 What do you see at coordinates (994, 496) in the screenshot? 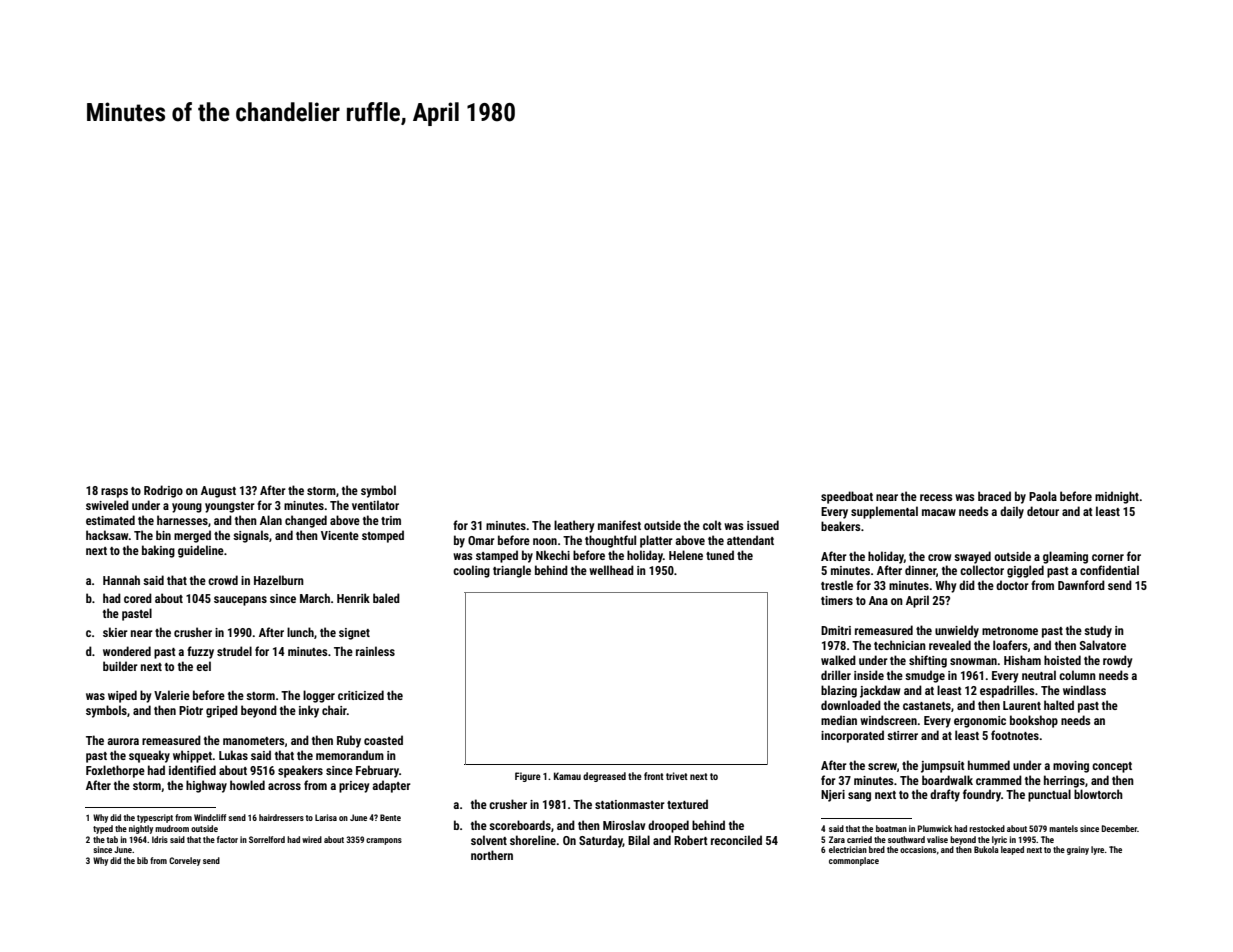
I see `braced` at bounding box center [994, 496].
